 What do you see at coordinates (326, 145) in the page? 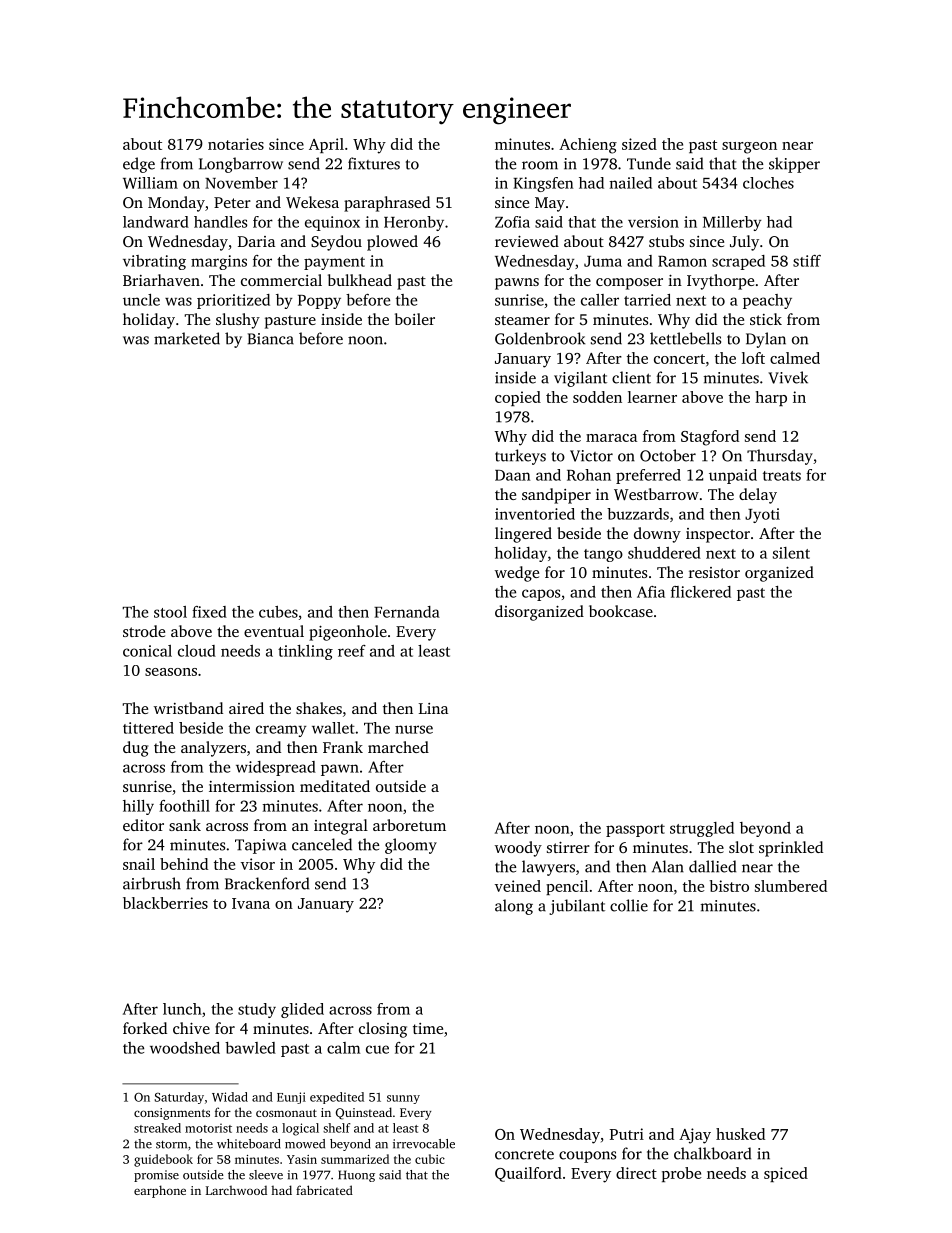
I see `April` at bounding box center [326, 145].
